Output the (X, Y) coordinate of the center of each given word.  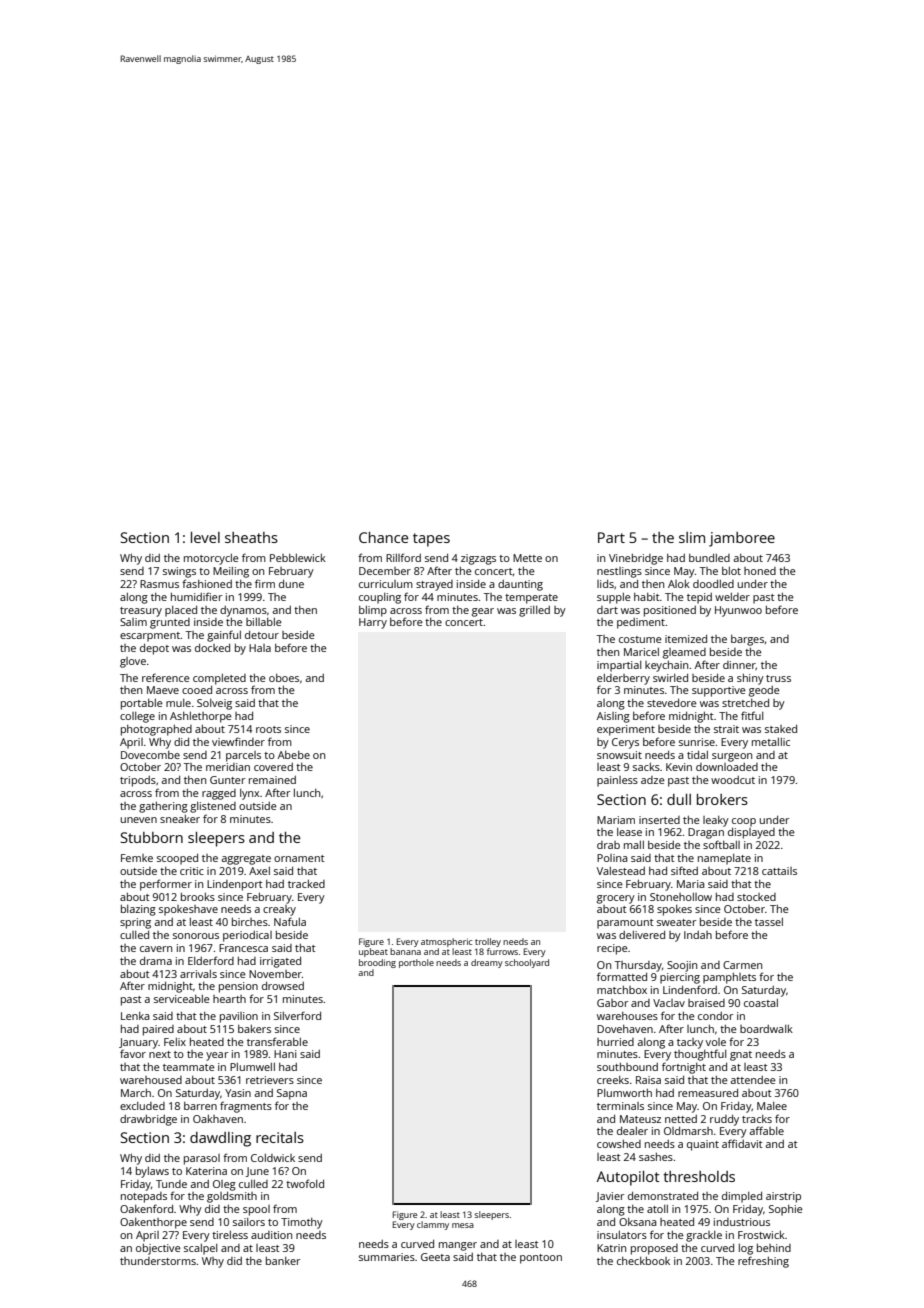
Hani (285, 1054)
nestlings (619, 572)
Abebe (294, 755)
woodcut (733, 780)
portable (142, 704)
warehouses (627, 1016)
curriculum (386, 584)
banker (283, 1261)
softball (721, 844)
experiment (626, 730)
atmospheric (446, 942)
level (205, 537)
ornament (299, 858)
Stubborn (152, 837)
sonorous (196, 936)
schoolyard (527, 963)
